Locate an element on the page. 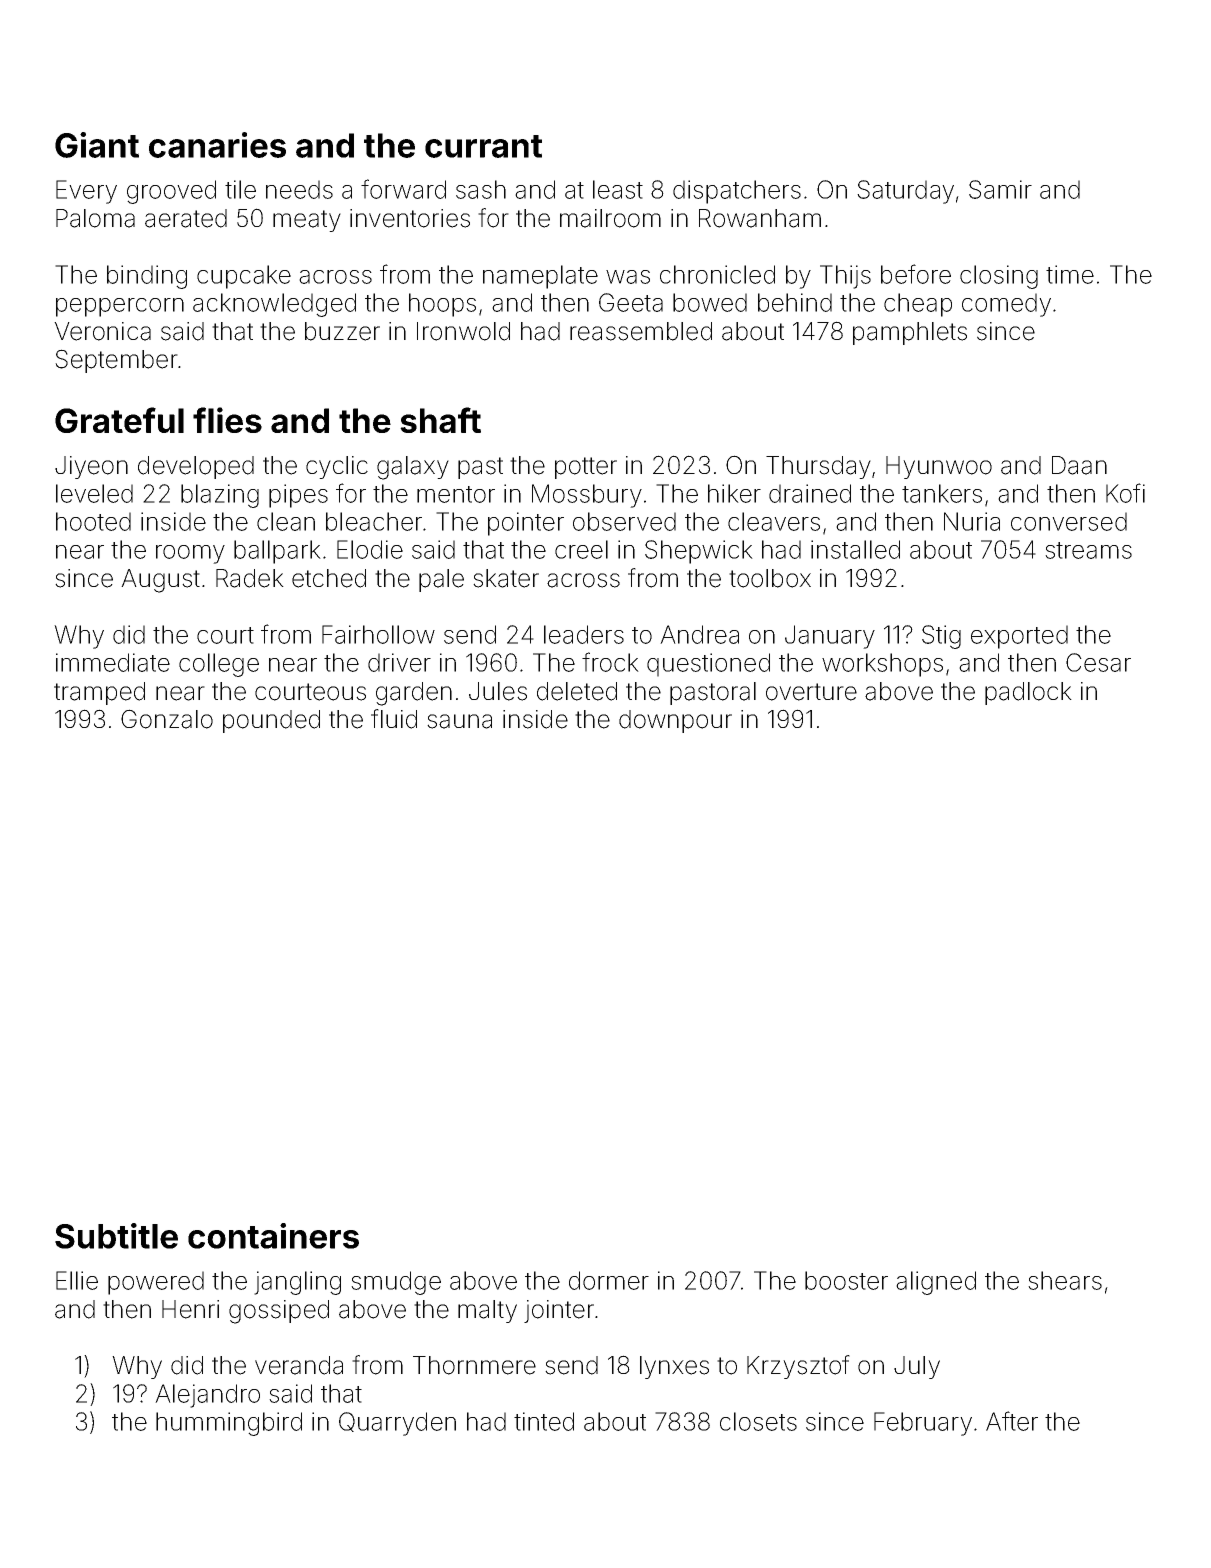 The image size is (1211, 1568). time is located at coordinates (1070, 274).
